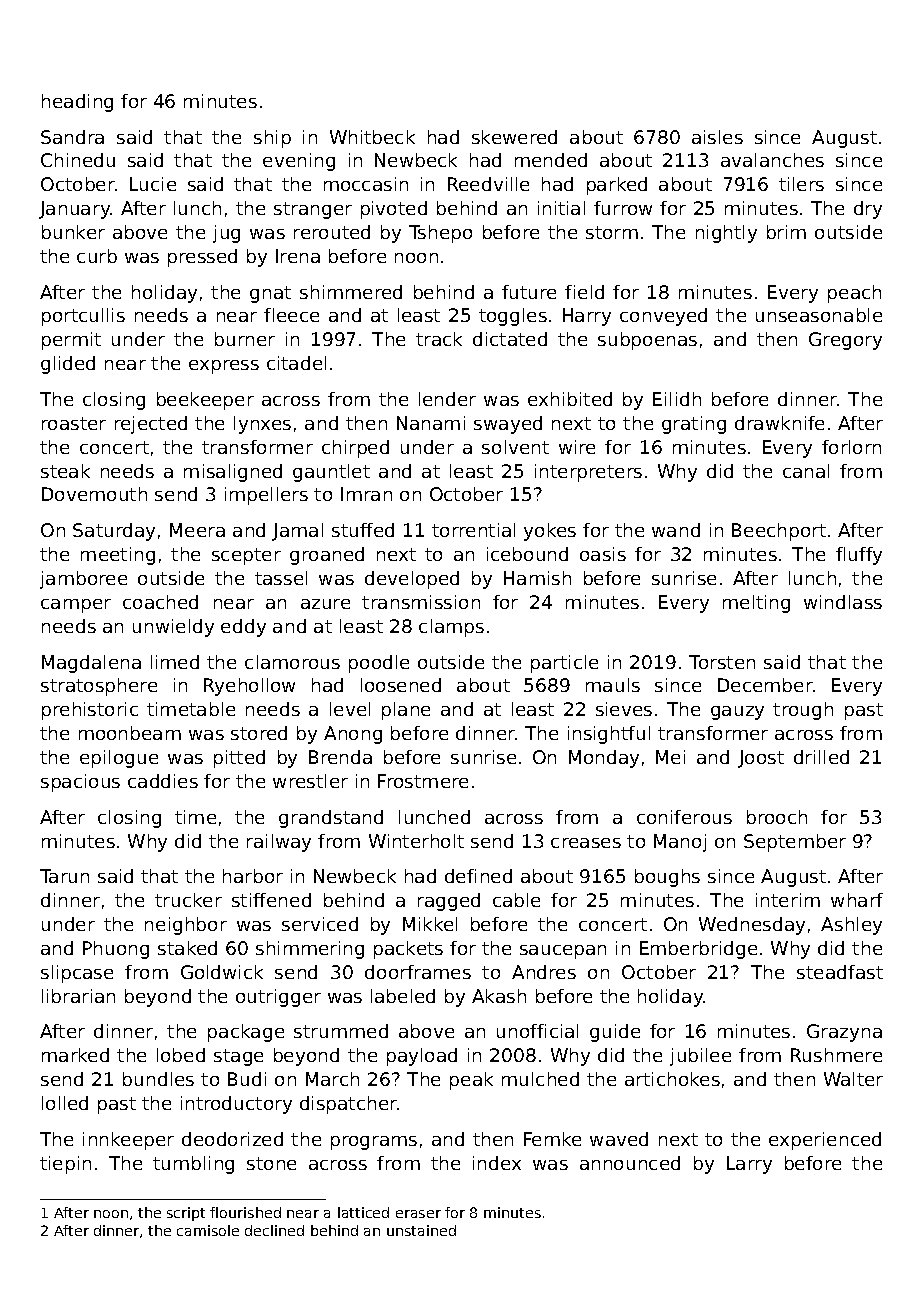 This screenshot has width=924, height=1308. Describe the element at coordinates (65, 1165) in the screenshot. I see `tiepin` at that location.
